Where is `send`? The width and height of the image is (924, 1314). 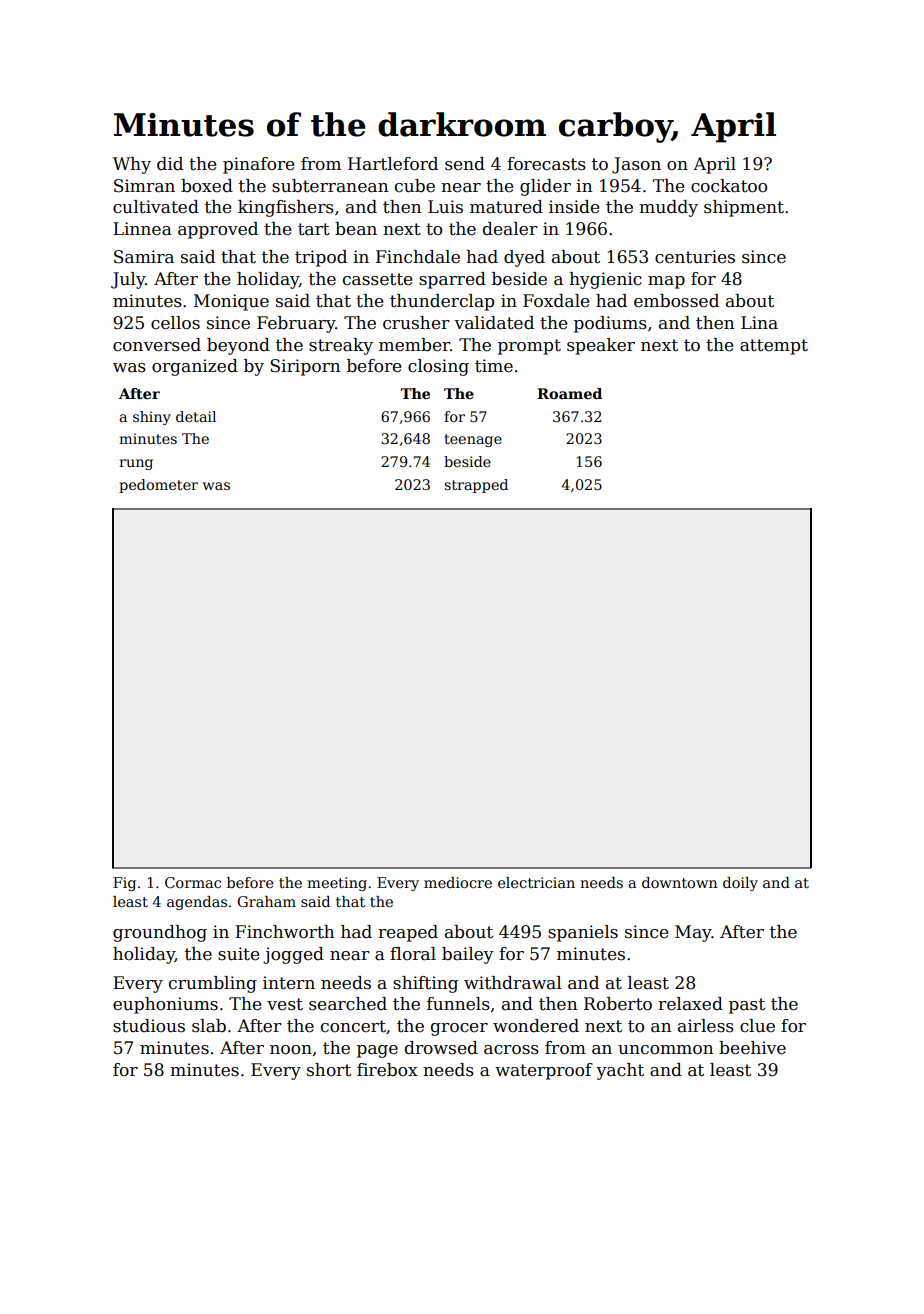 send is located at coordinates (465, 164).
